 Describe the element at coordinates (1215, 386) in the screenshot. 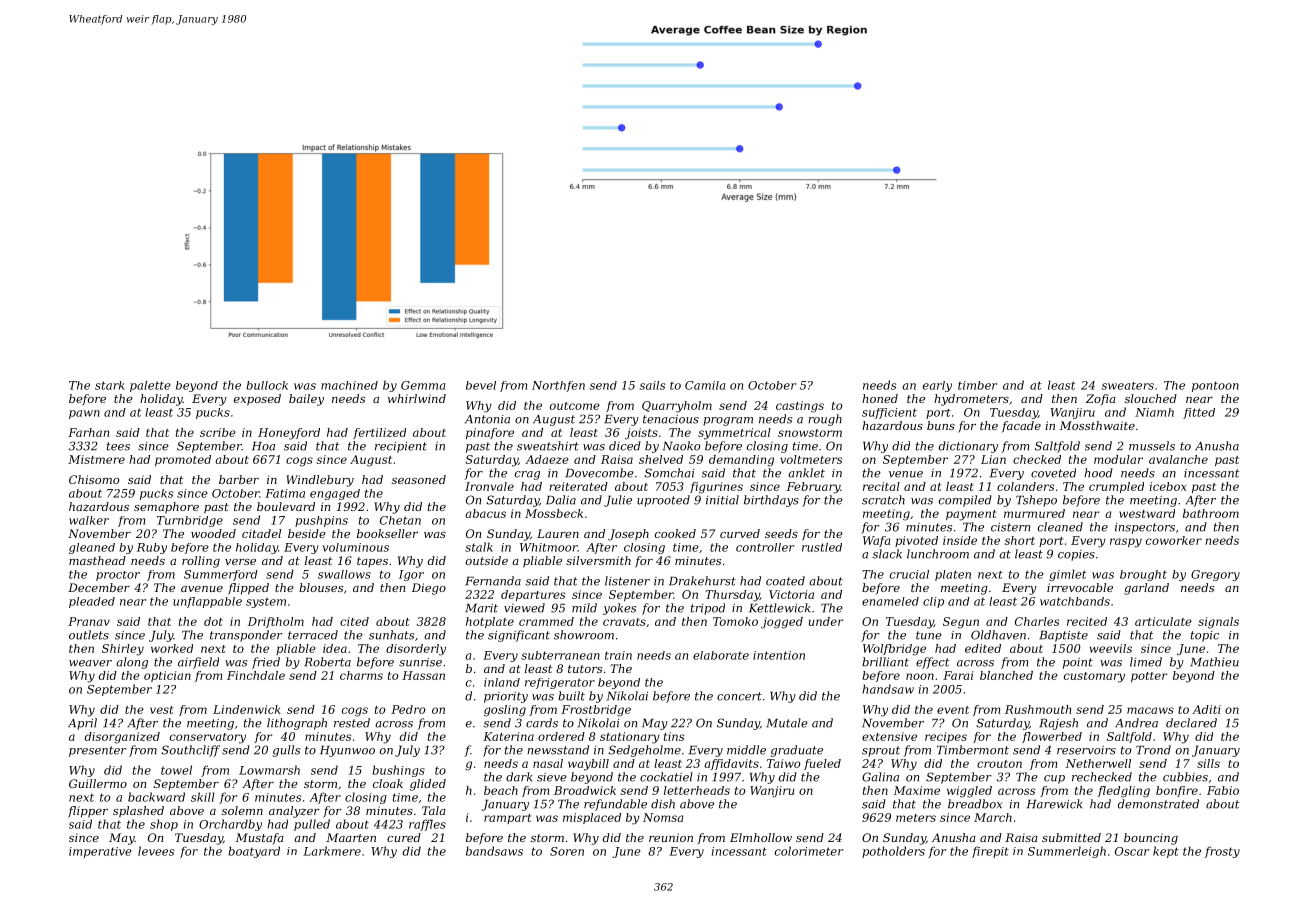

I see `pontoon` at that location.
